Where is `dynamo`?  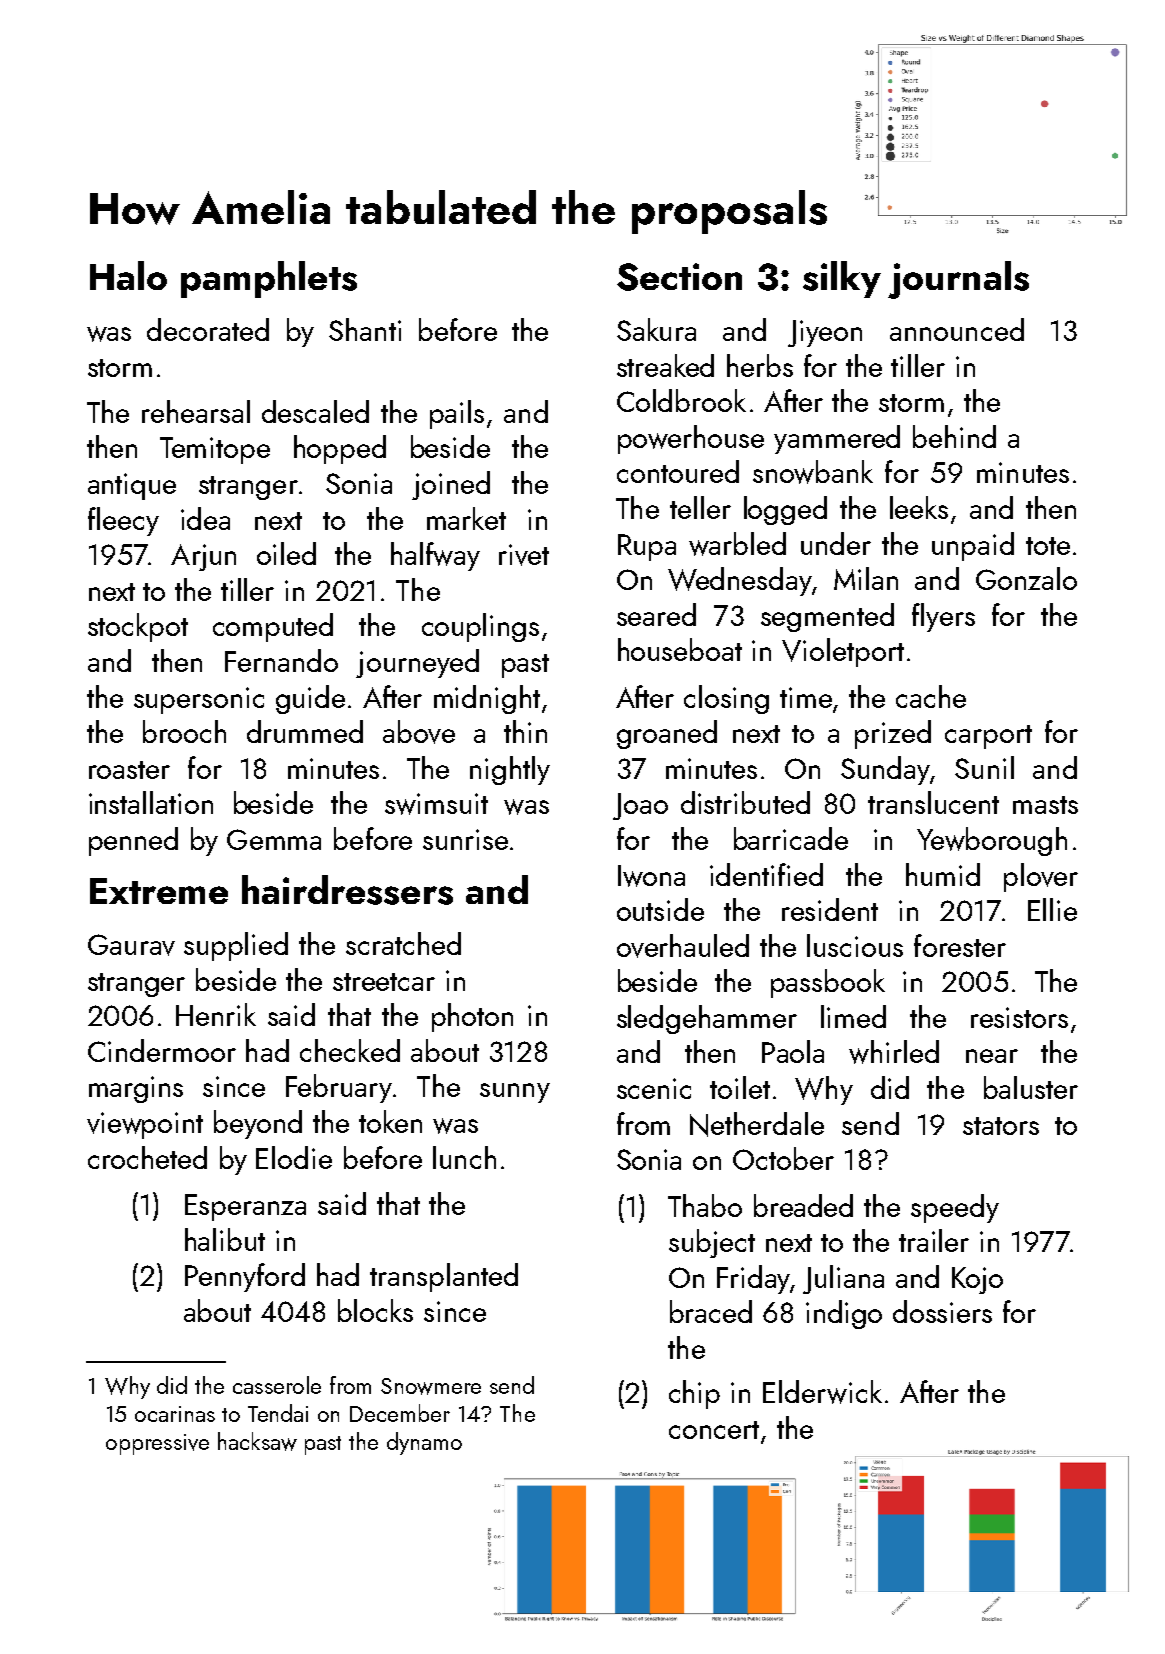 dynamo is located at coordinates (424, 1443).
